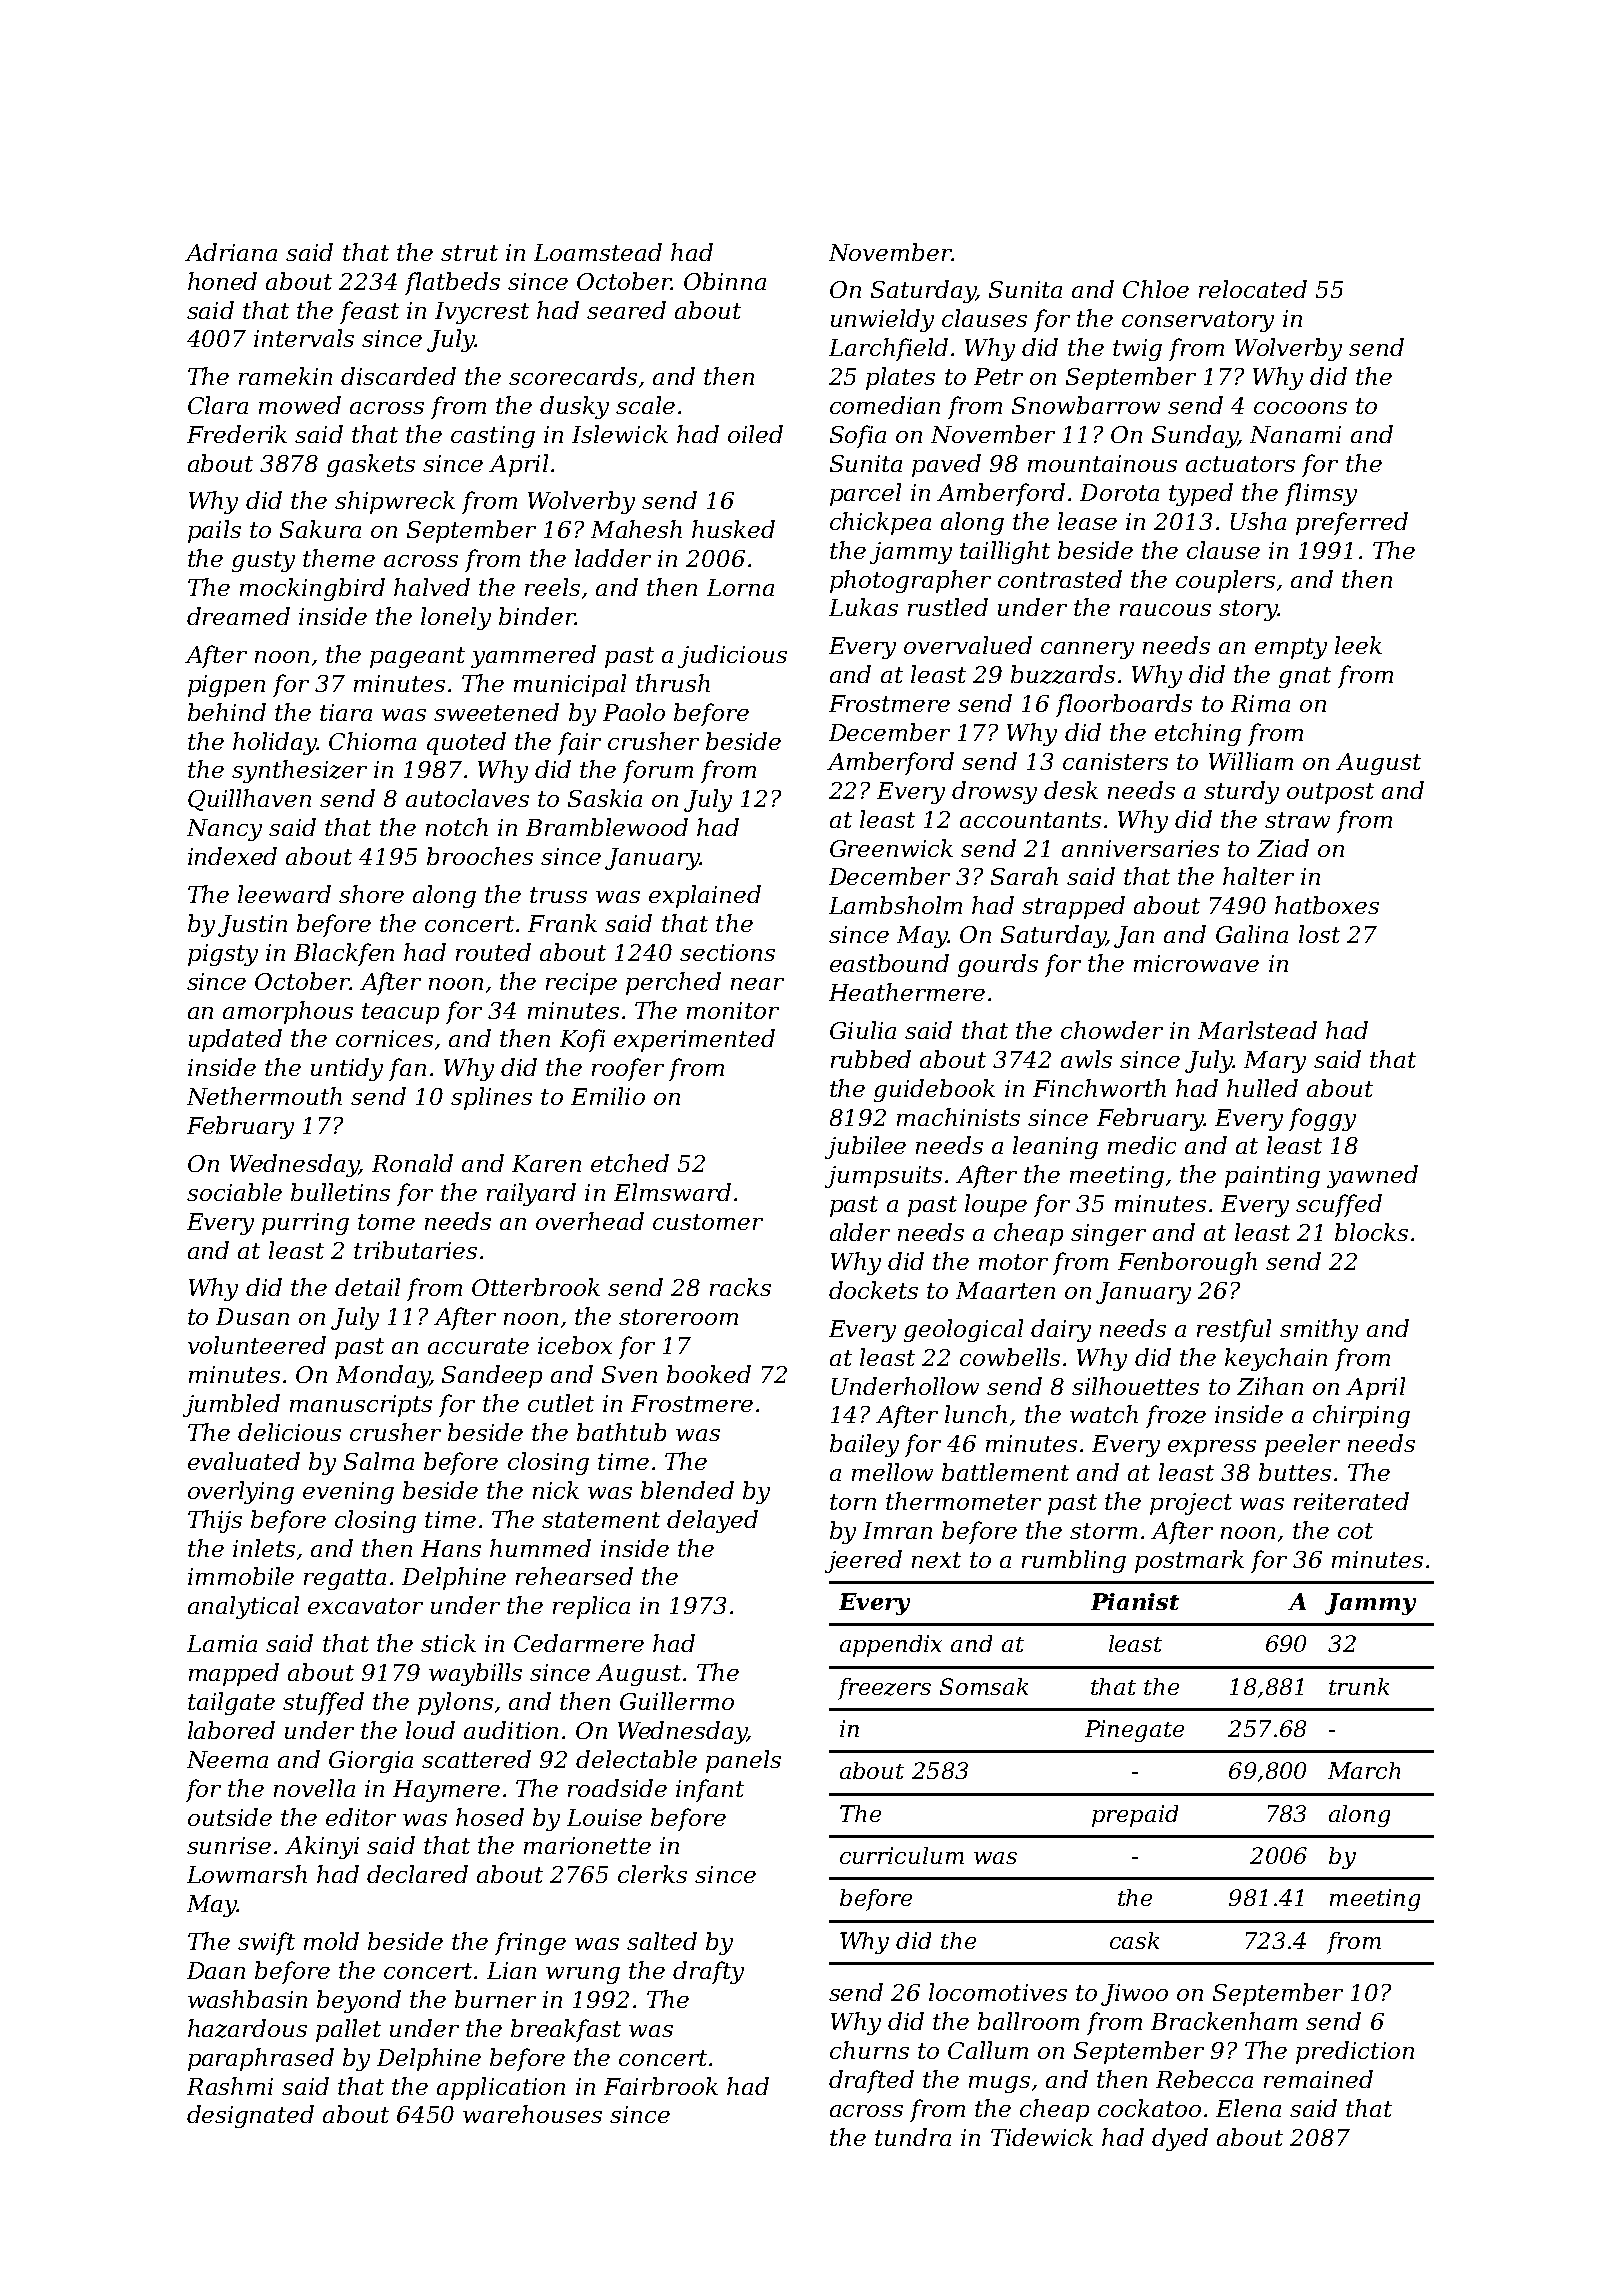 The image size is (1620, 2292). Describe the element at coordinates (493, 437) in the screenshot. I see `casting` at that location.
